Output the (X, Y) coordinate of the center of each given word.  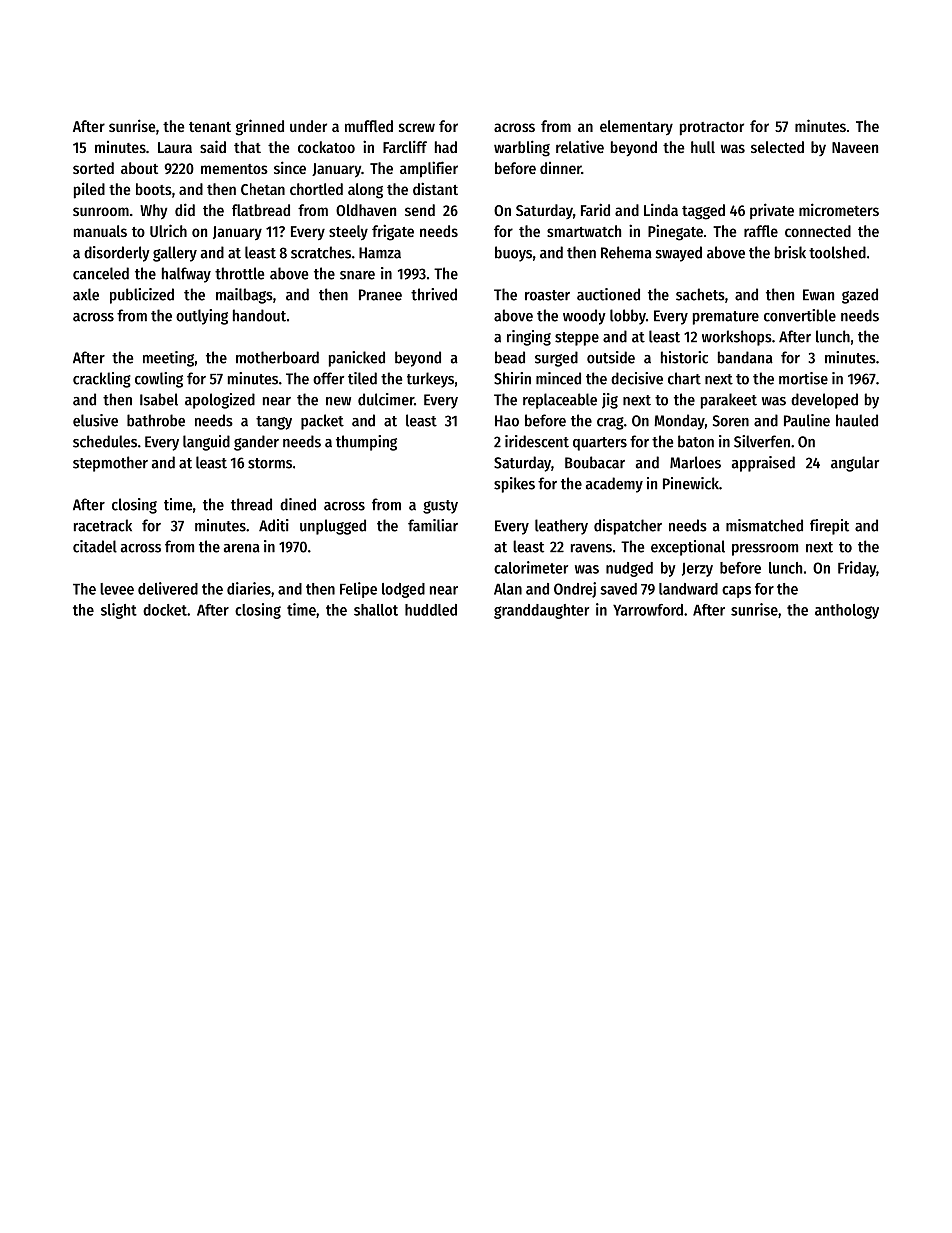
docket (165, 610)
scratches (321, 252)
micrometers (839, 209)
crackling (102, 380)
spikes (514, 485)
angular (855, 464)
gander (256, 443)
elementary (636, 127)
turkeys (430, 380)
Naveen (855, 147)
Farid (595, 209)
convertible (800, 315)
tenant (210, 127)
